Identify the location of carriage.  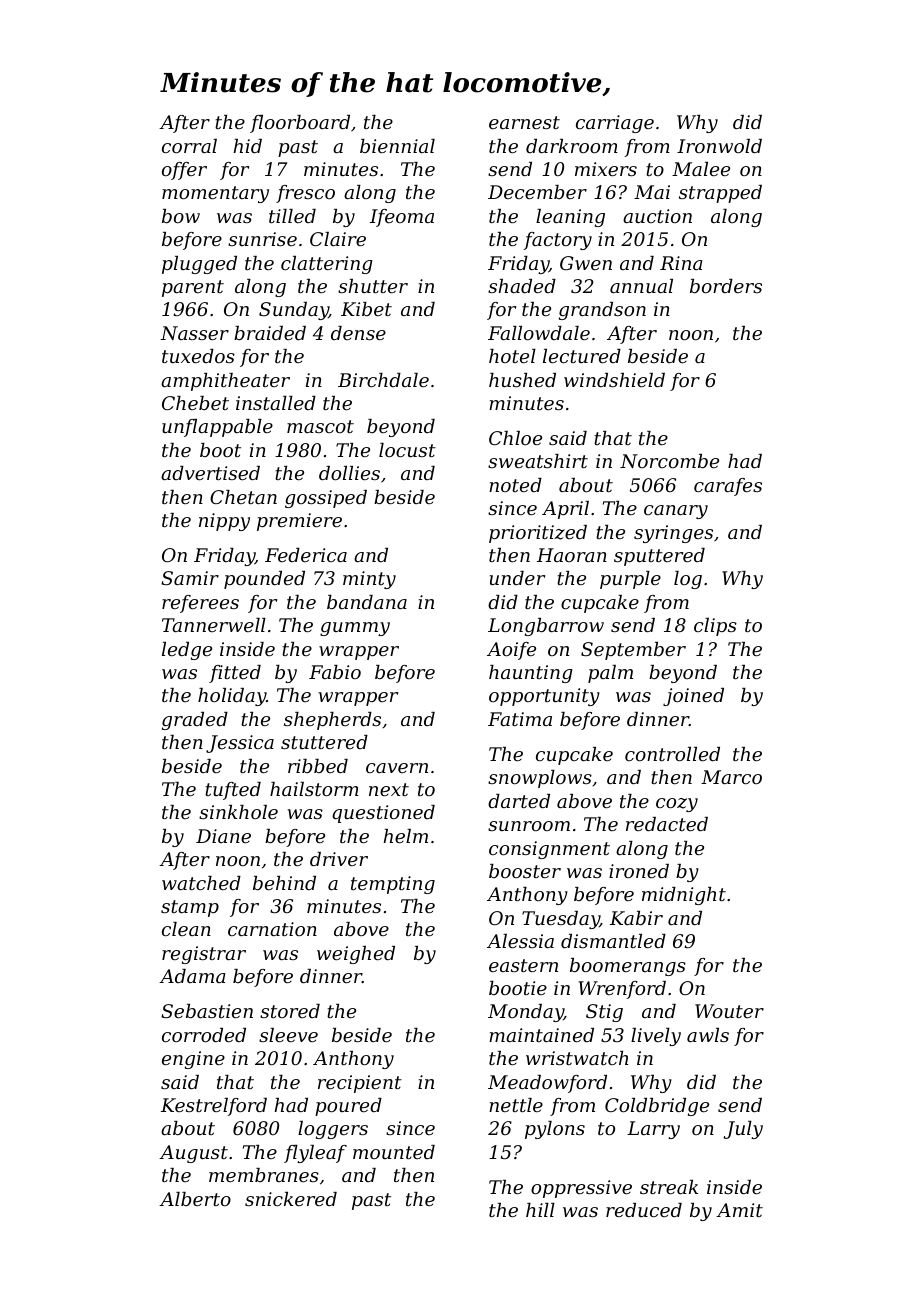
(615, 124).
